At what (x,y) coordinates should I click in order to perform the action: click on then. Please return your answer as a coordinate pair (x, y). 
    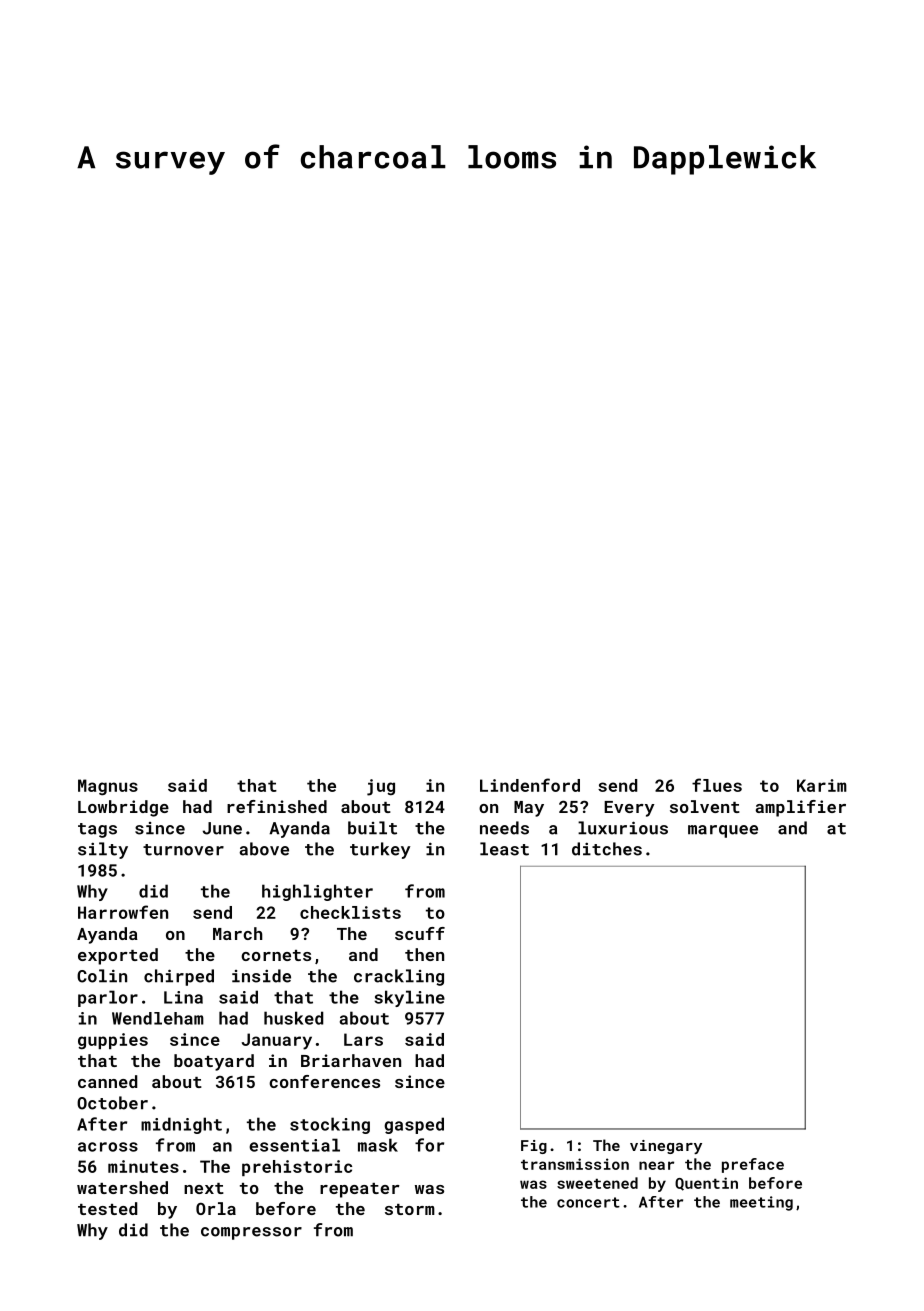
    Looking at the image, I should click on (424, 954).
